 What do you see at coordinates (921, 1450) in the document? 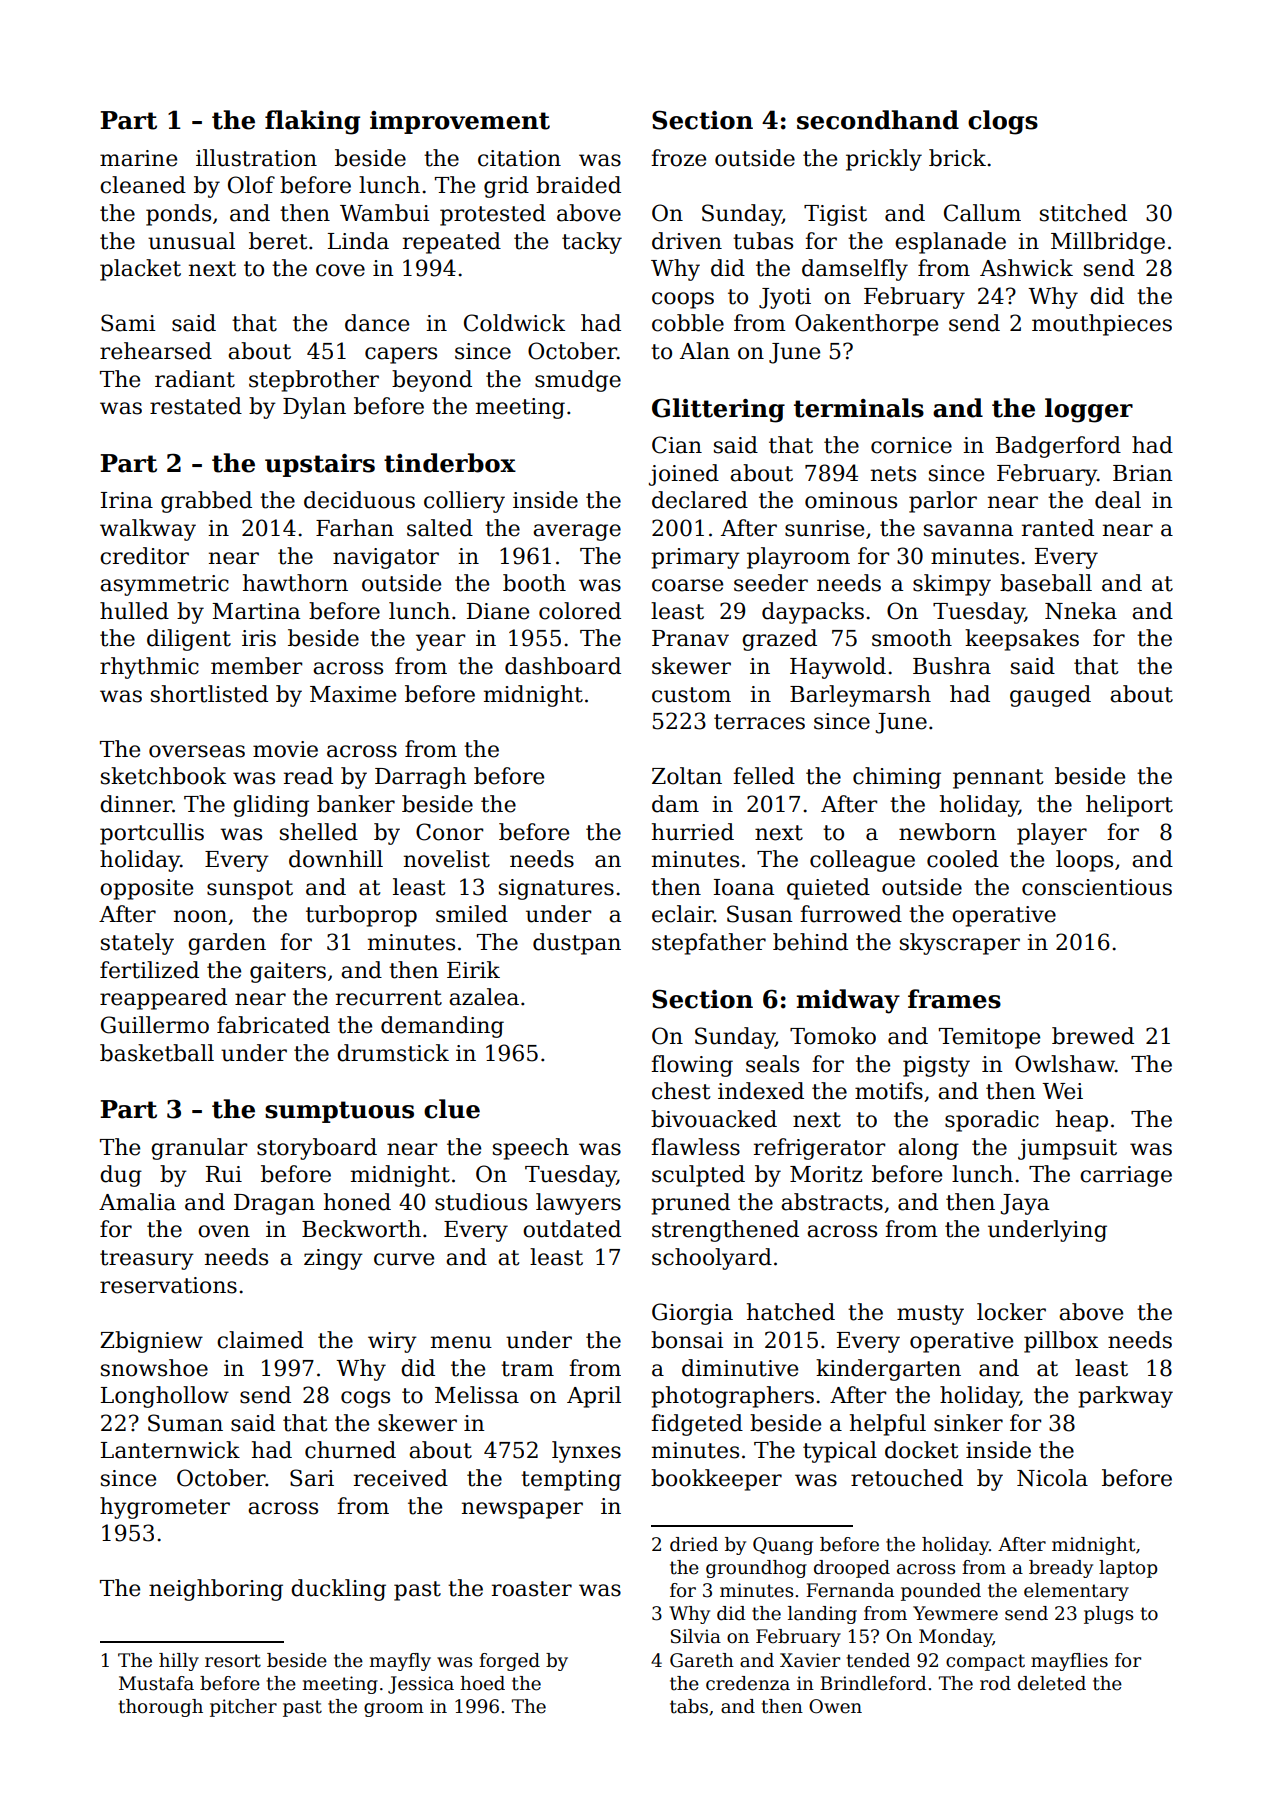
I see `docket` at bounding box center [921, 1450].
